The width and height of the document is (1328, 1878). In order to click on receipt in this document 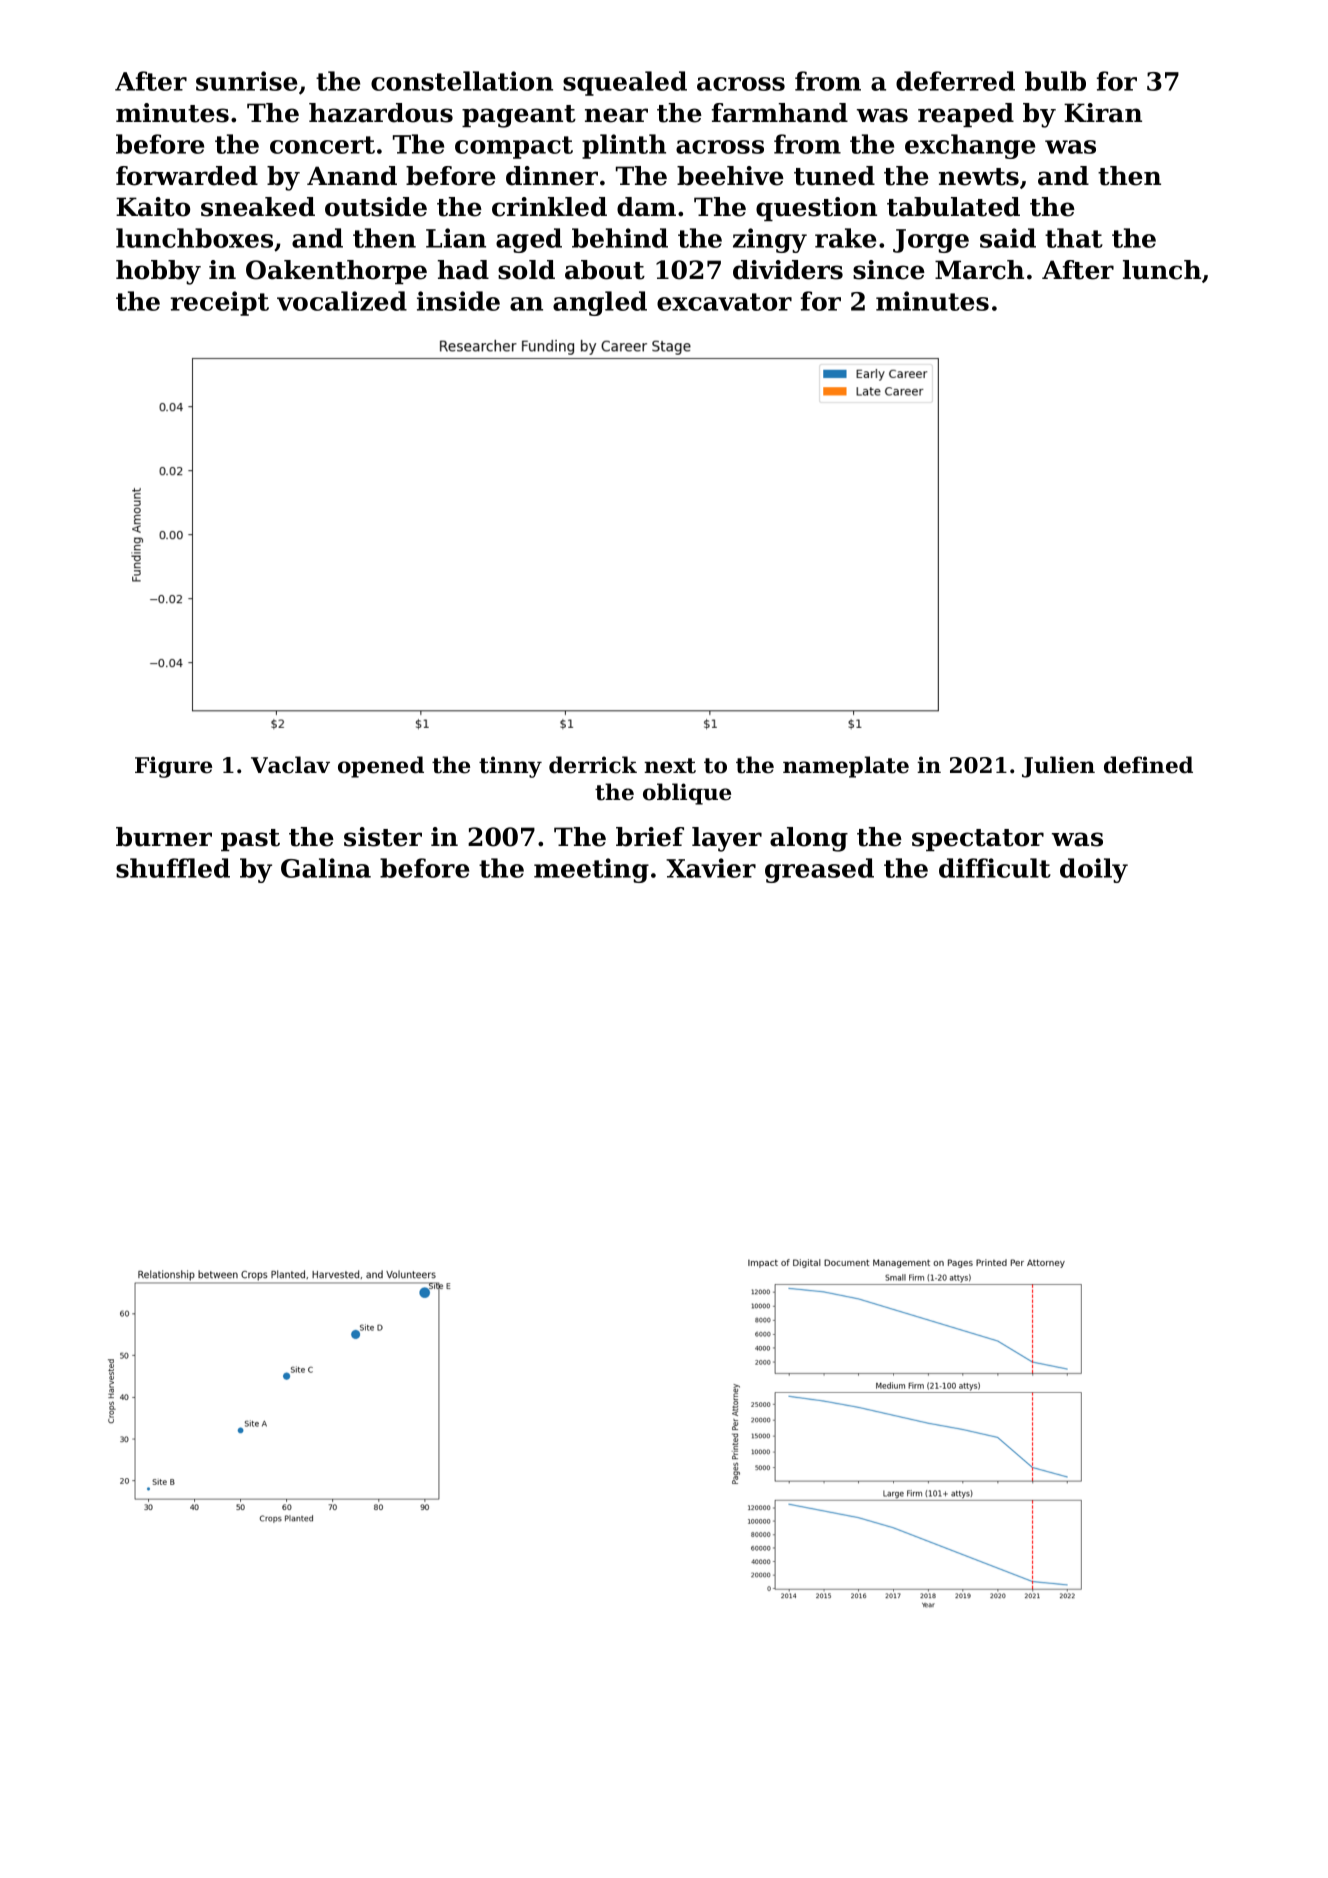, I will do `click(219, 303)`.
